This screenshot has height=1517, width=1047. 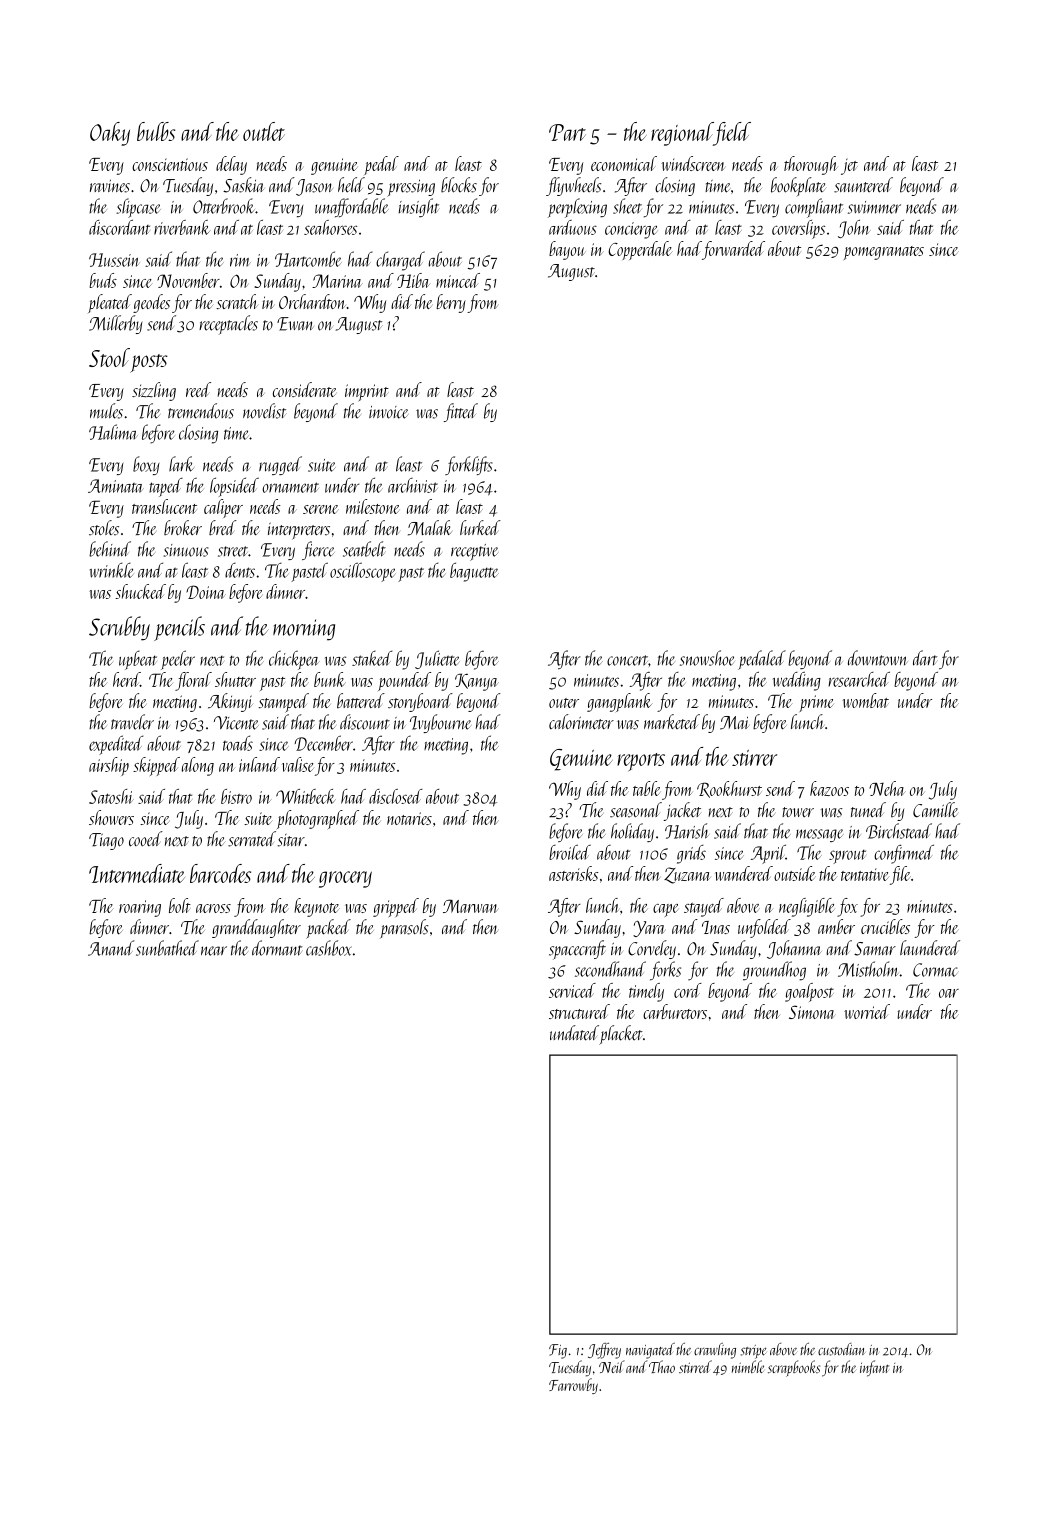 I want to click on seasonal, so click(x=636, y=810).
